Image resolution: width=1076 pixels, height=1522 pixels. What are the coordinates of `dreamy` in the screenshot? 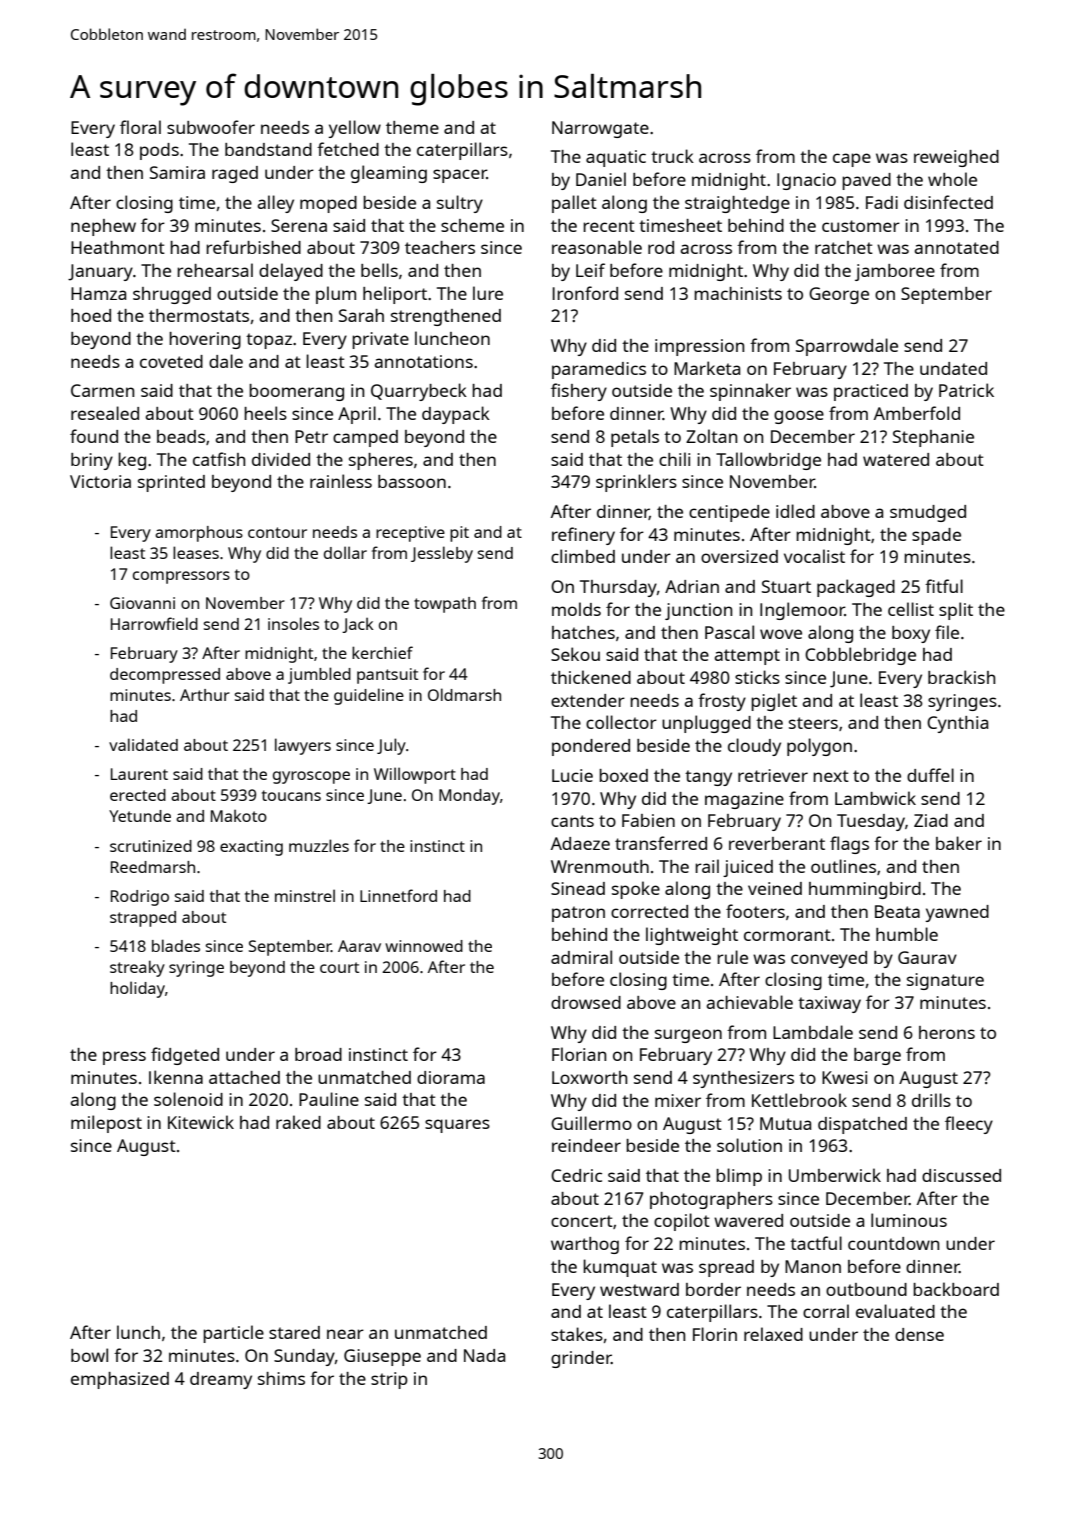 It's located at (221, 1380).
